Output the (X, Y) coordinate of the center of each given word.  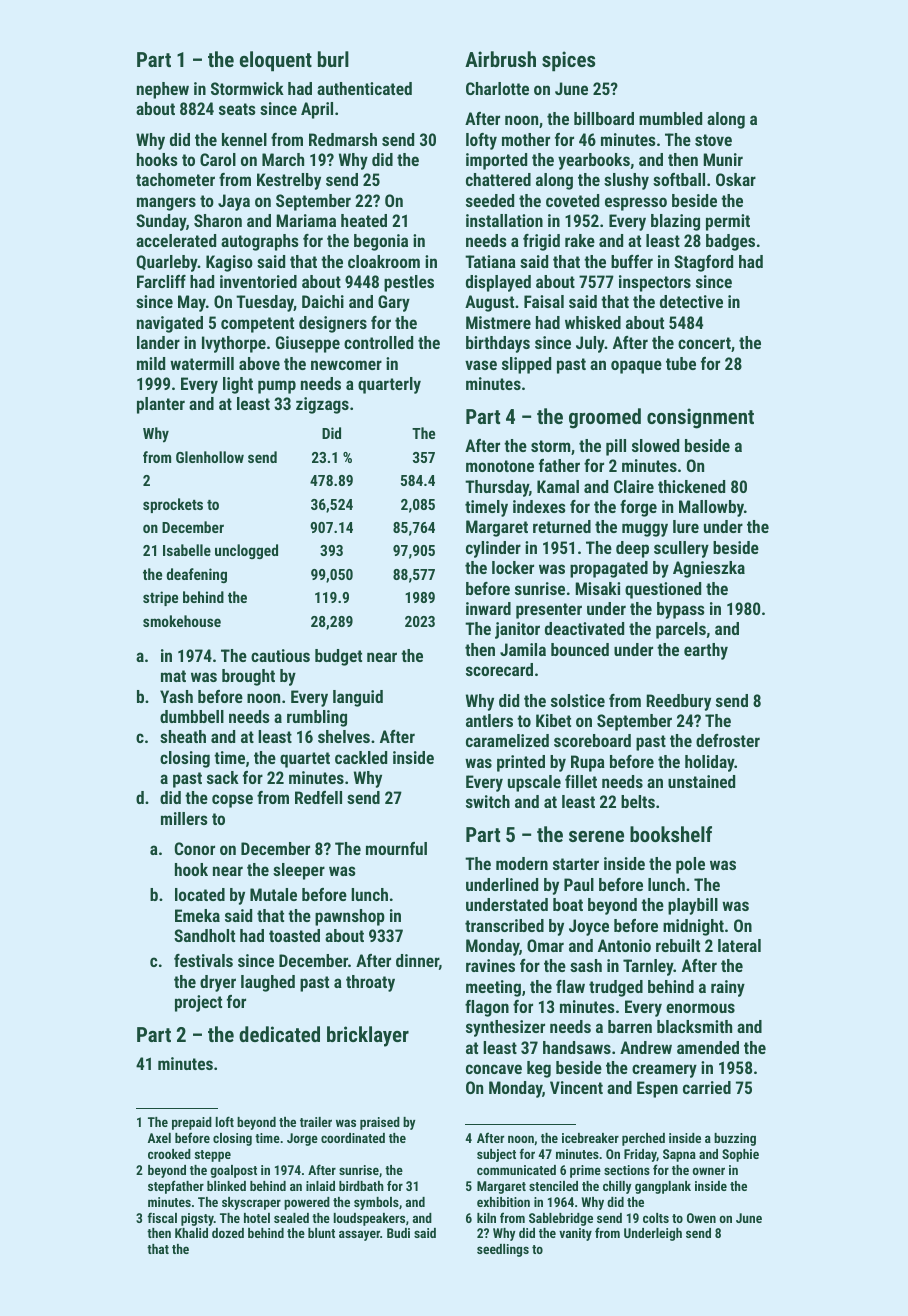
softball (679, 179)
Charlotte (497, 88)
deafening (197, 575)
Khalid (191, 1233)
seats (237, 109)
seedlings (503, 1250)
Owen (701, 1218)
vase (481, 365)
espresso (636, 204)
